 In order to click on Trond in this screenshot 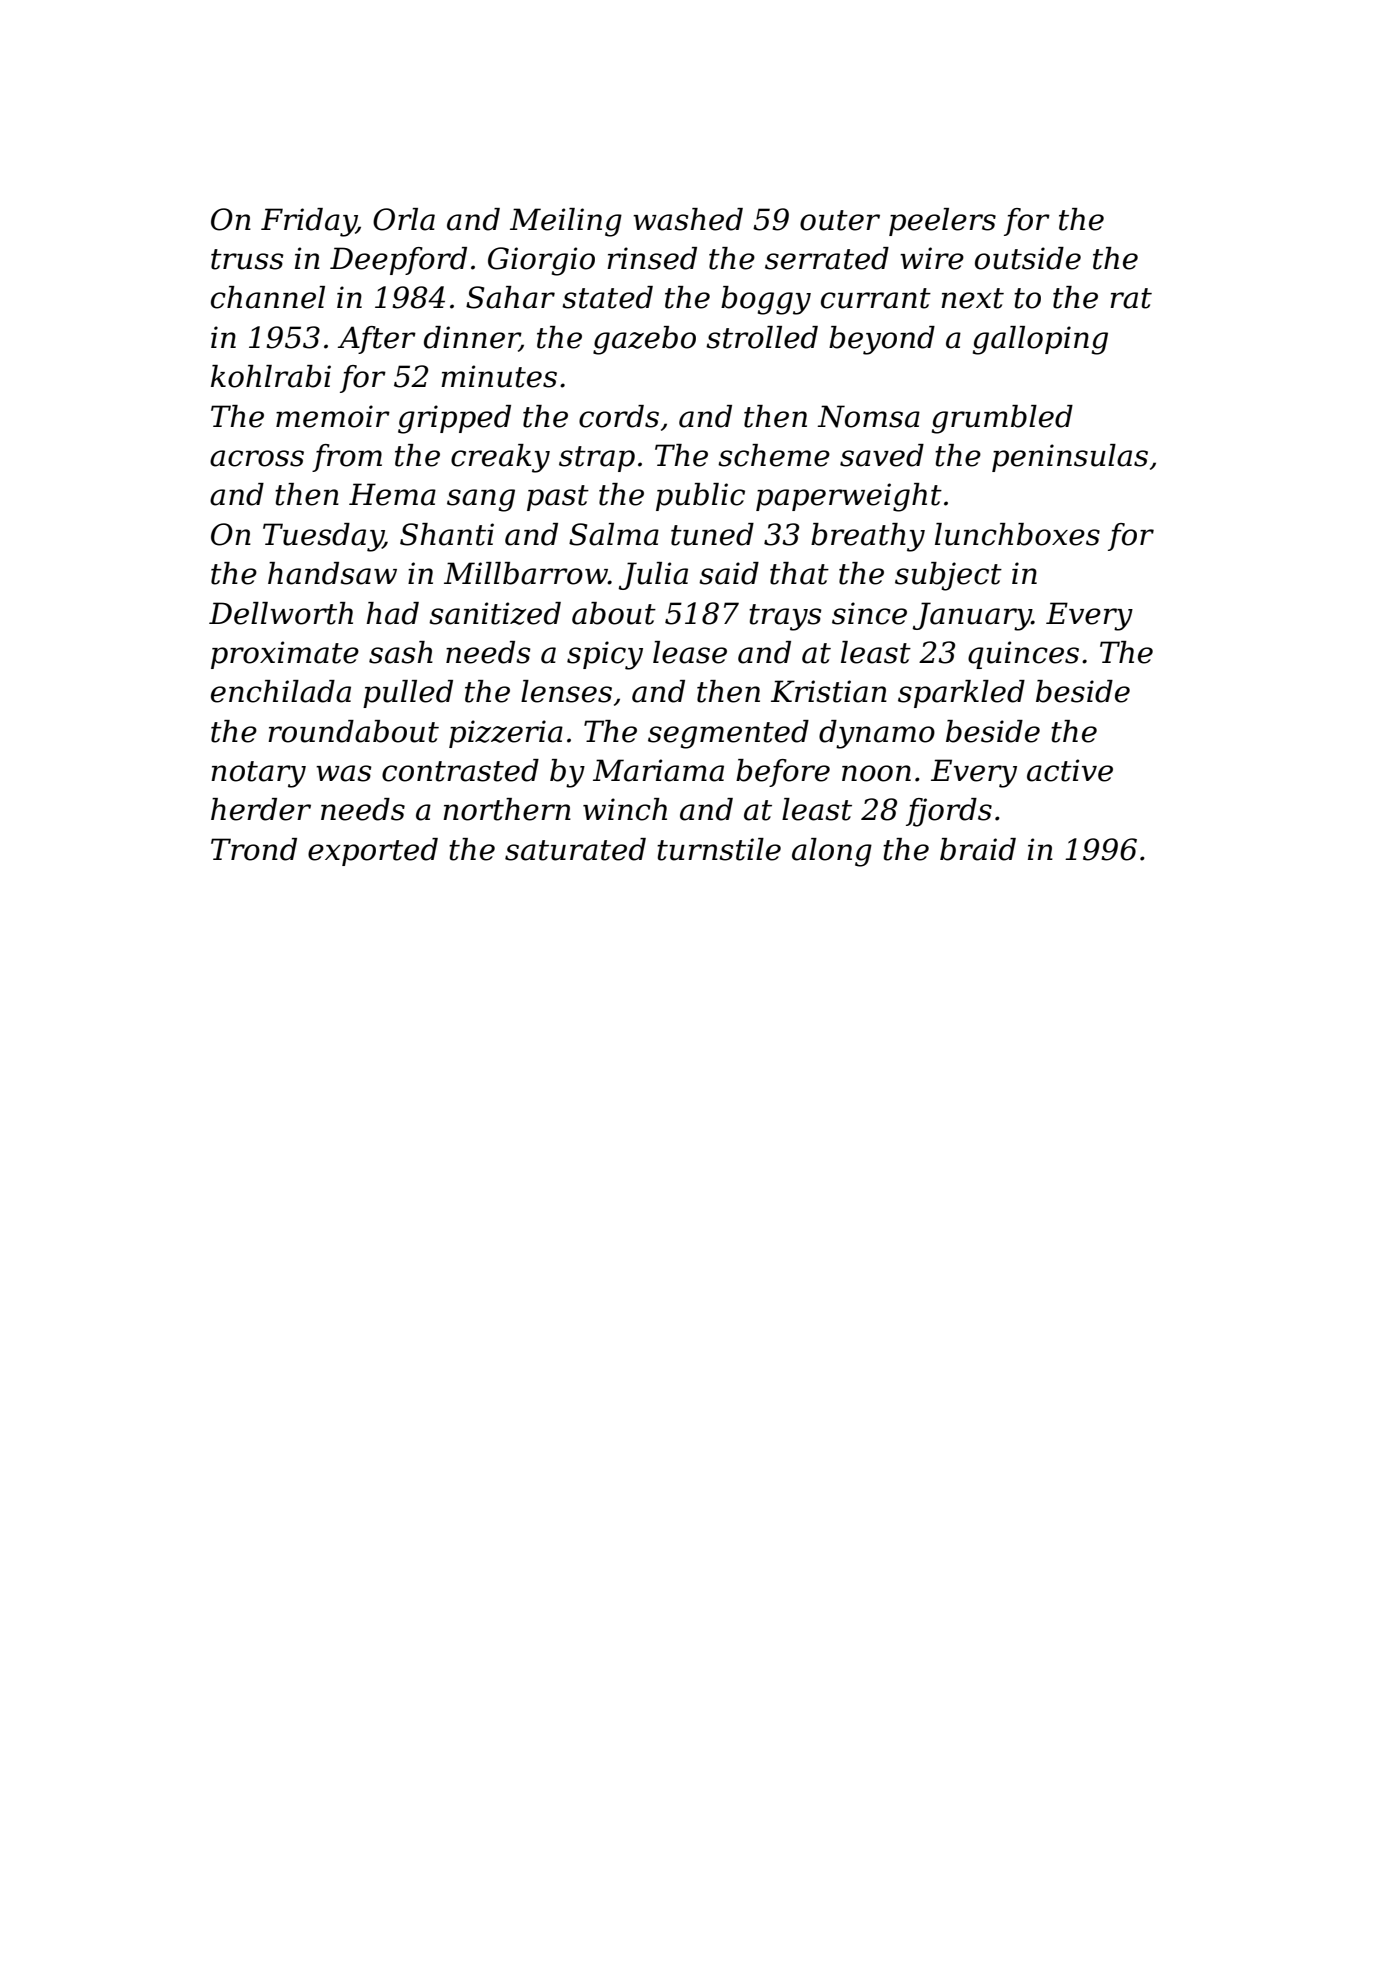, I will do `click(254, 849)`.
